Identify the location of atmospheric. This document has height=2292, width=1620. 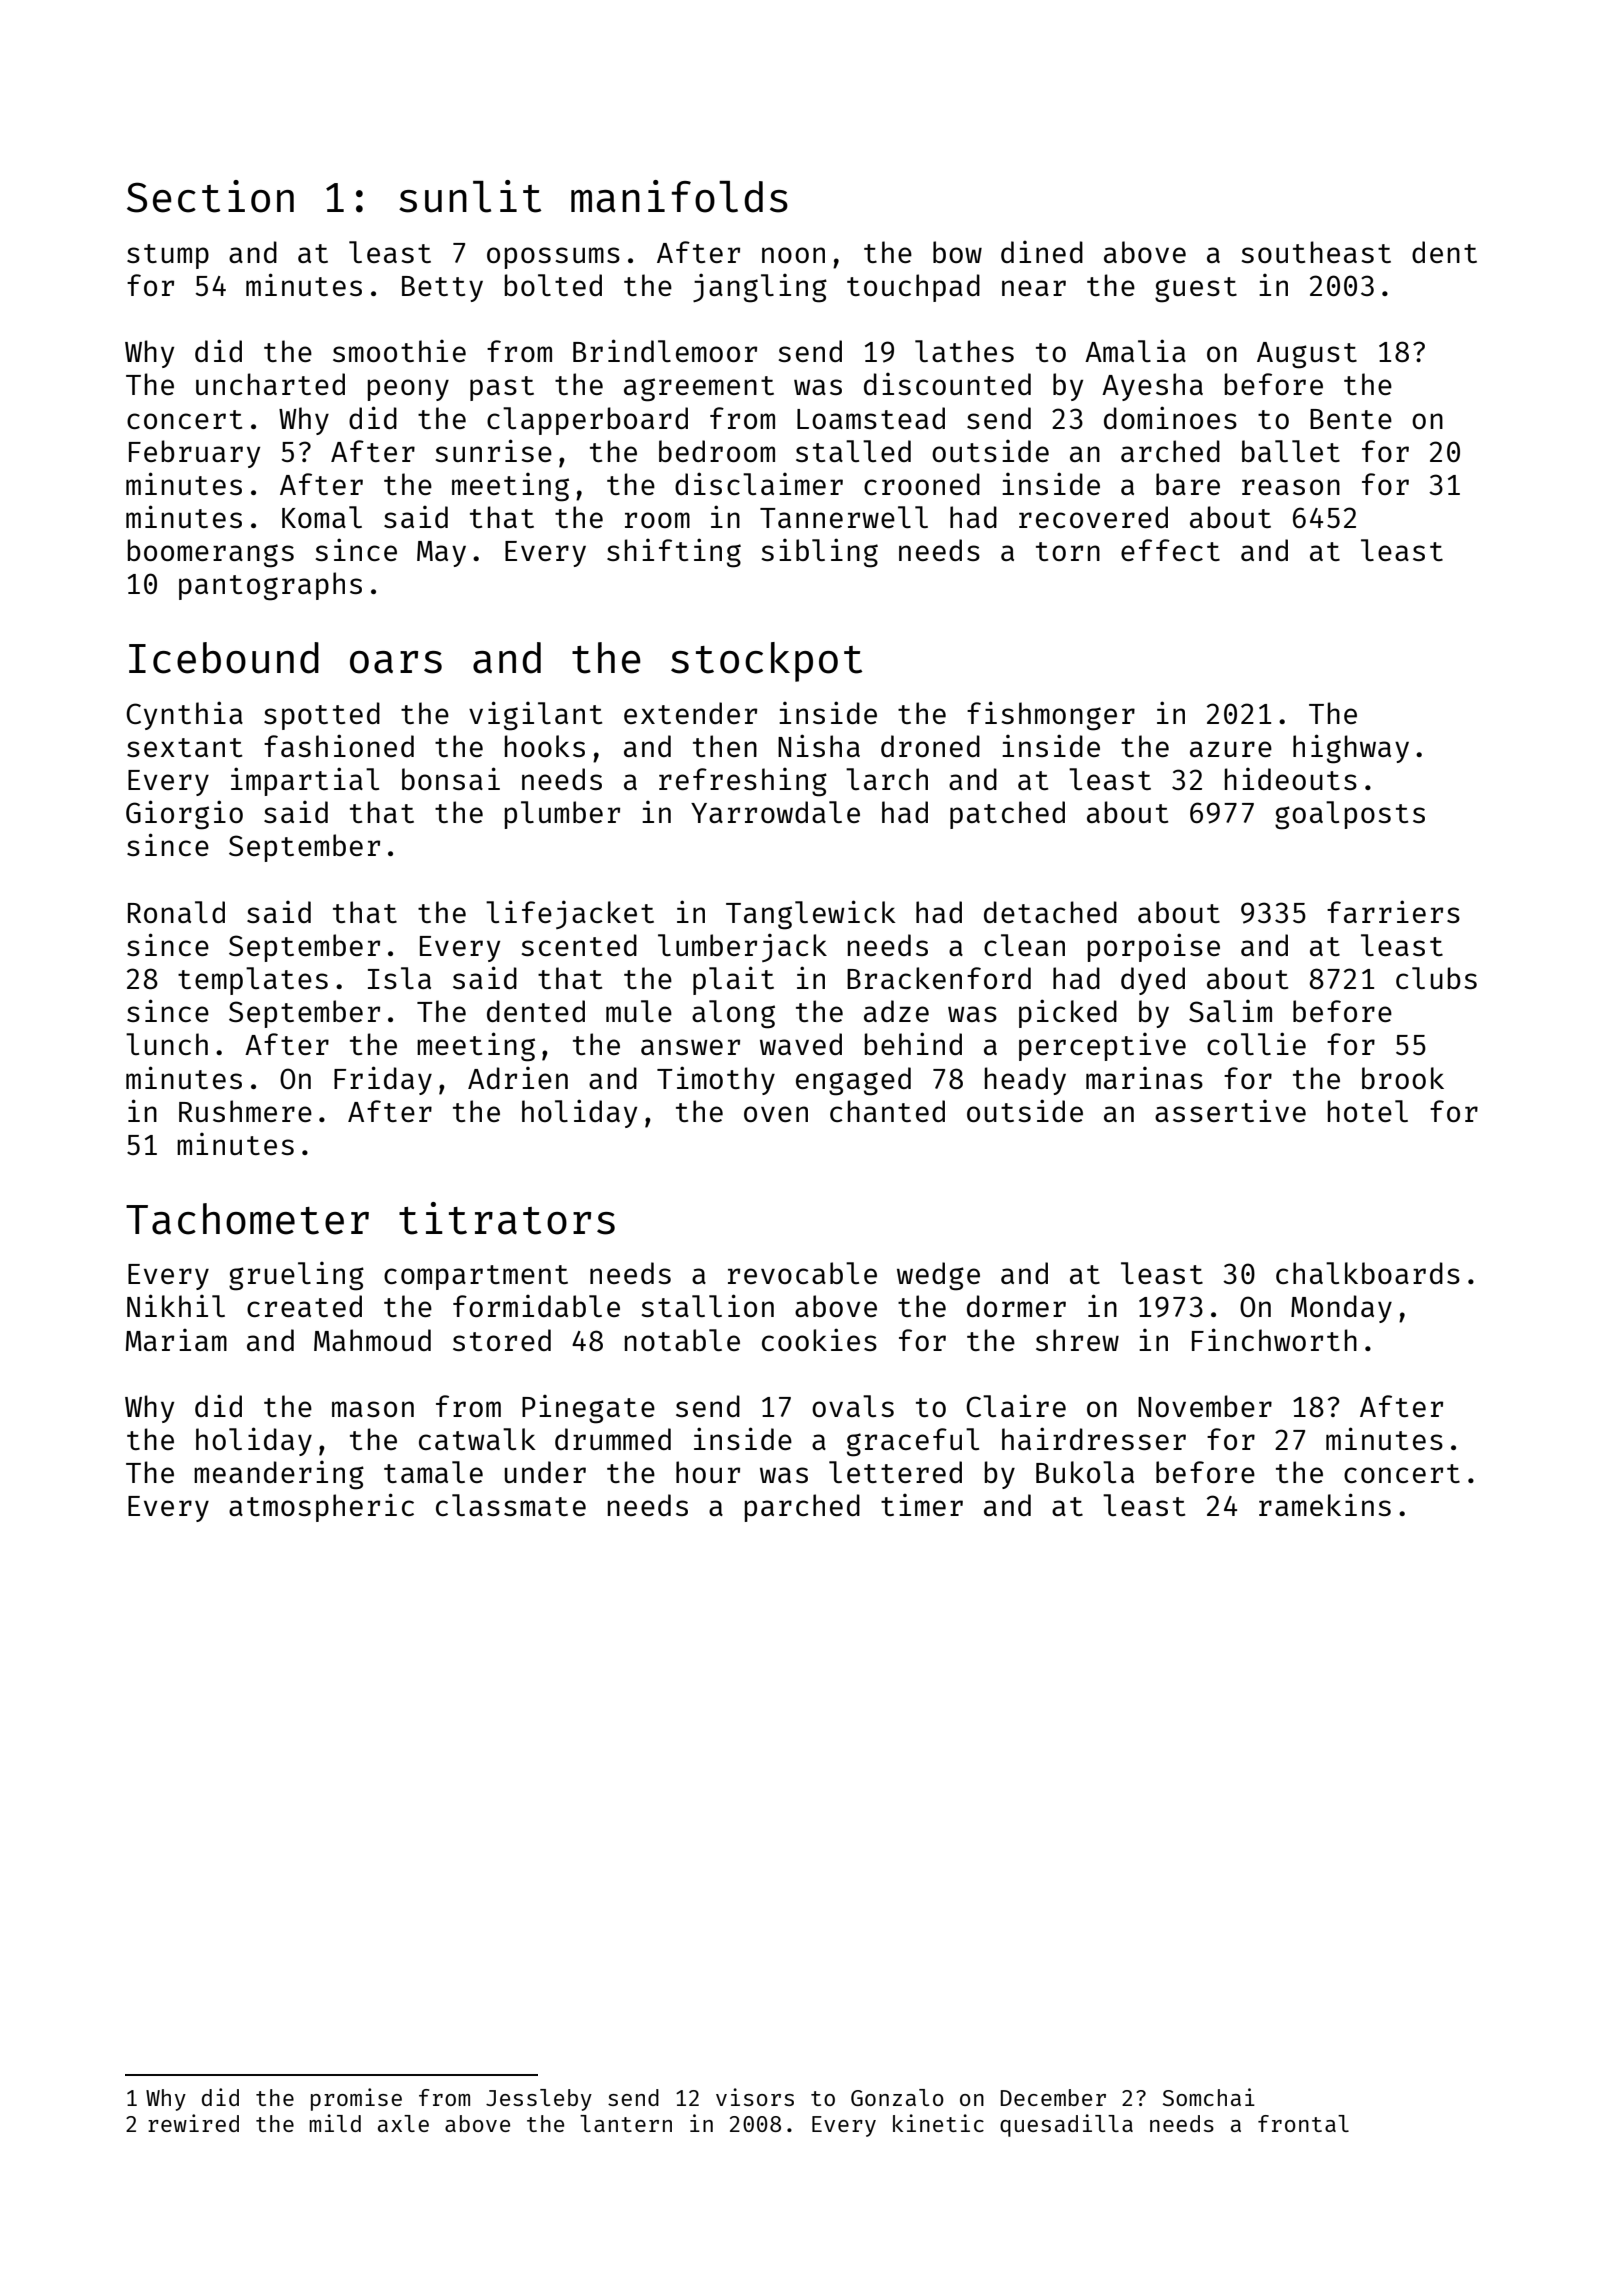
(321, 1507).
